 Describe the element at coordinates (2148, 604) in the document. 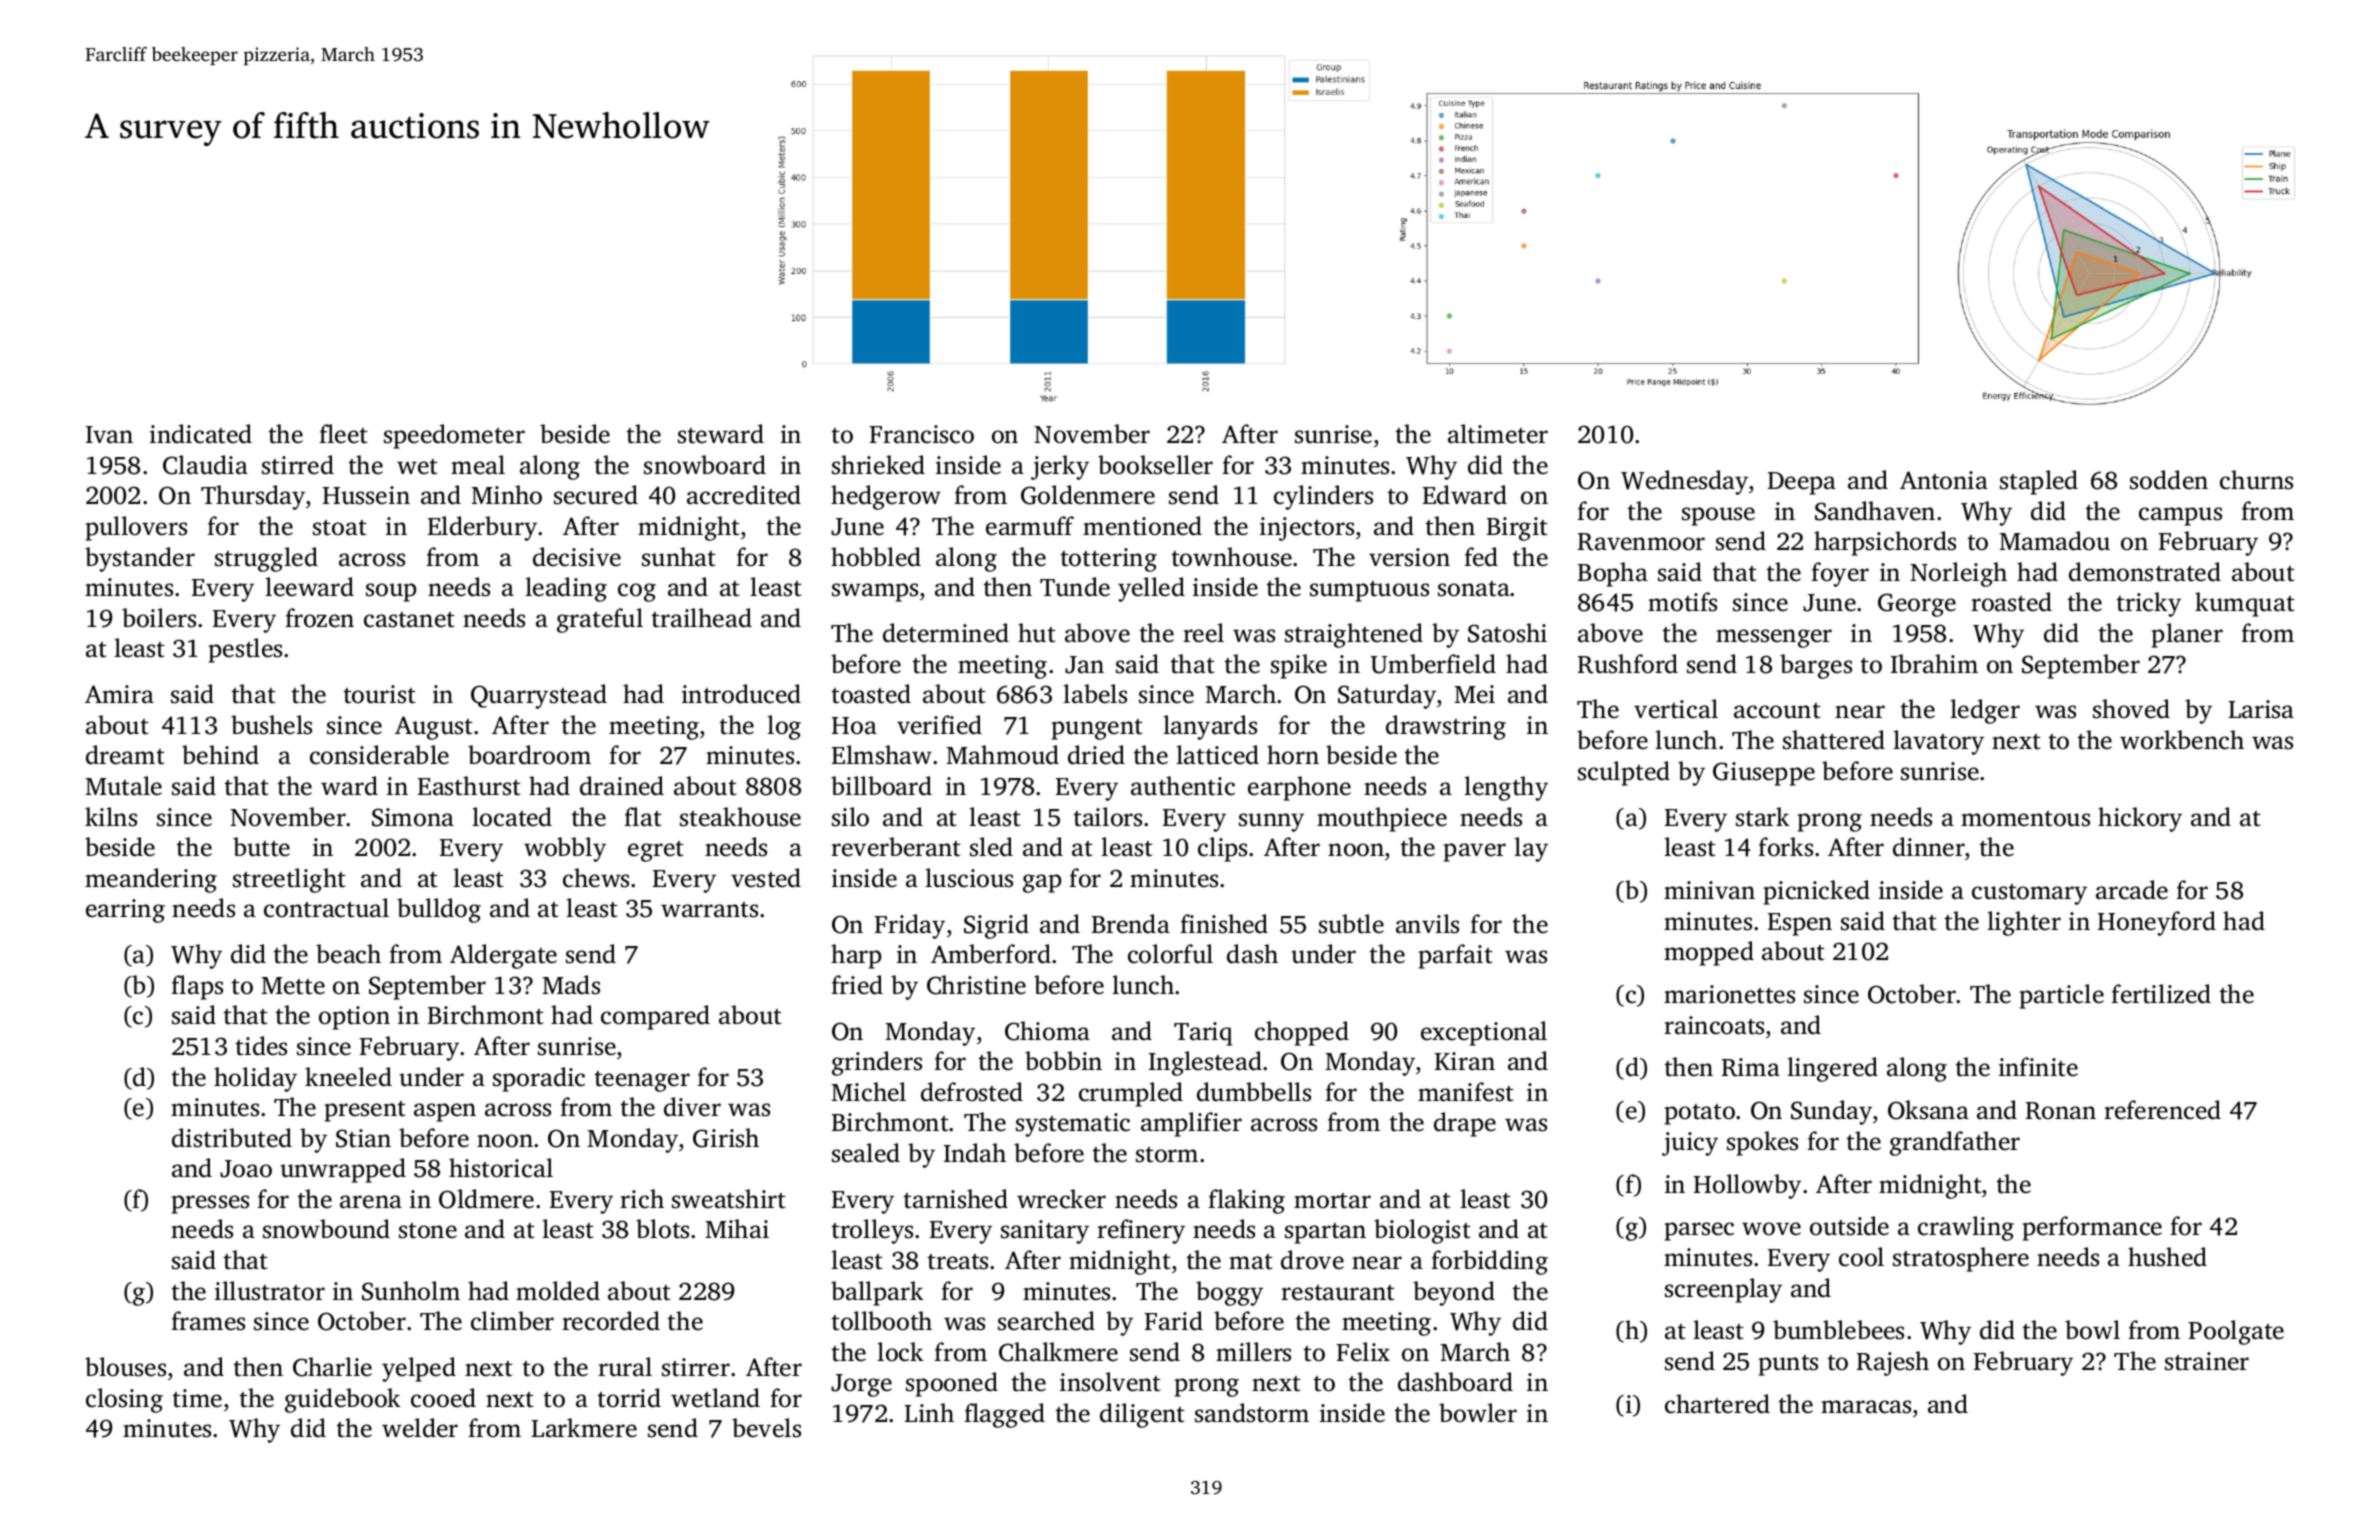

I see `tricky` at that location.
